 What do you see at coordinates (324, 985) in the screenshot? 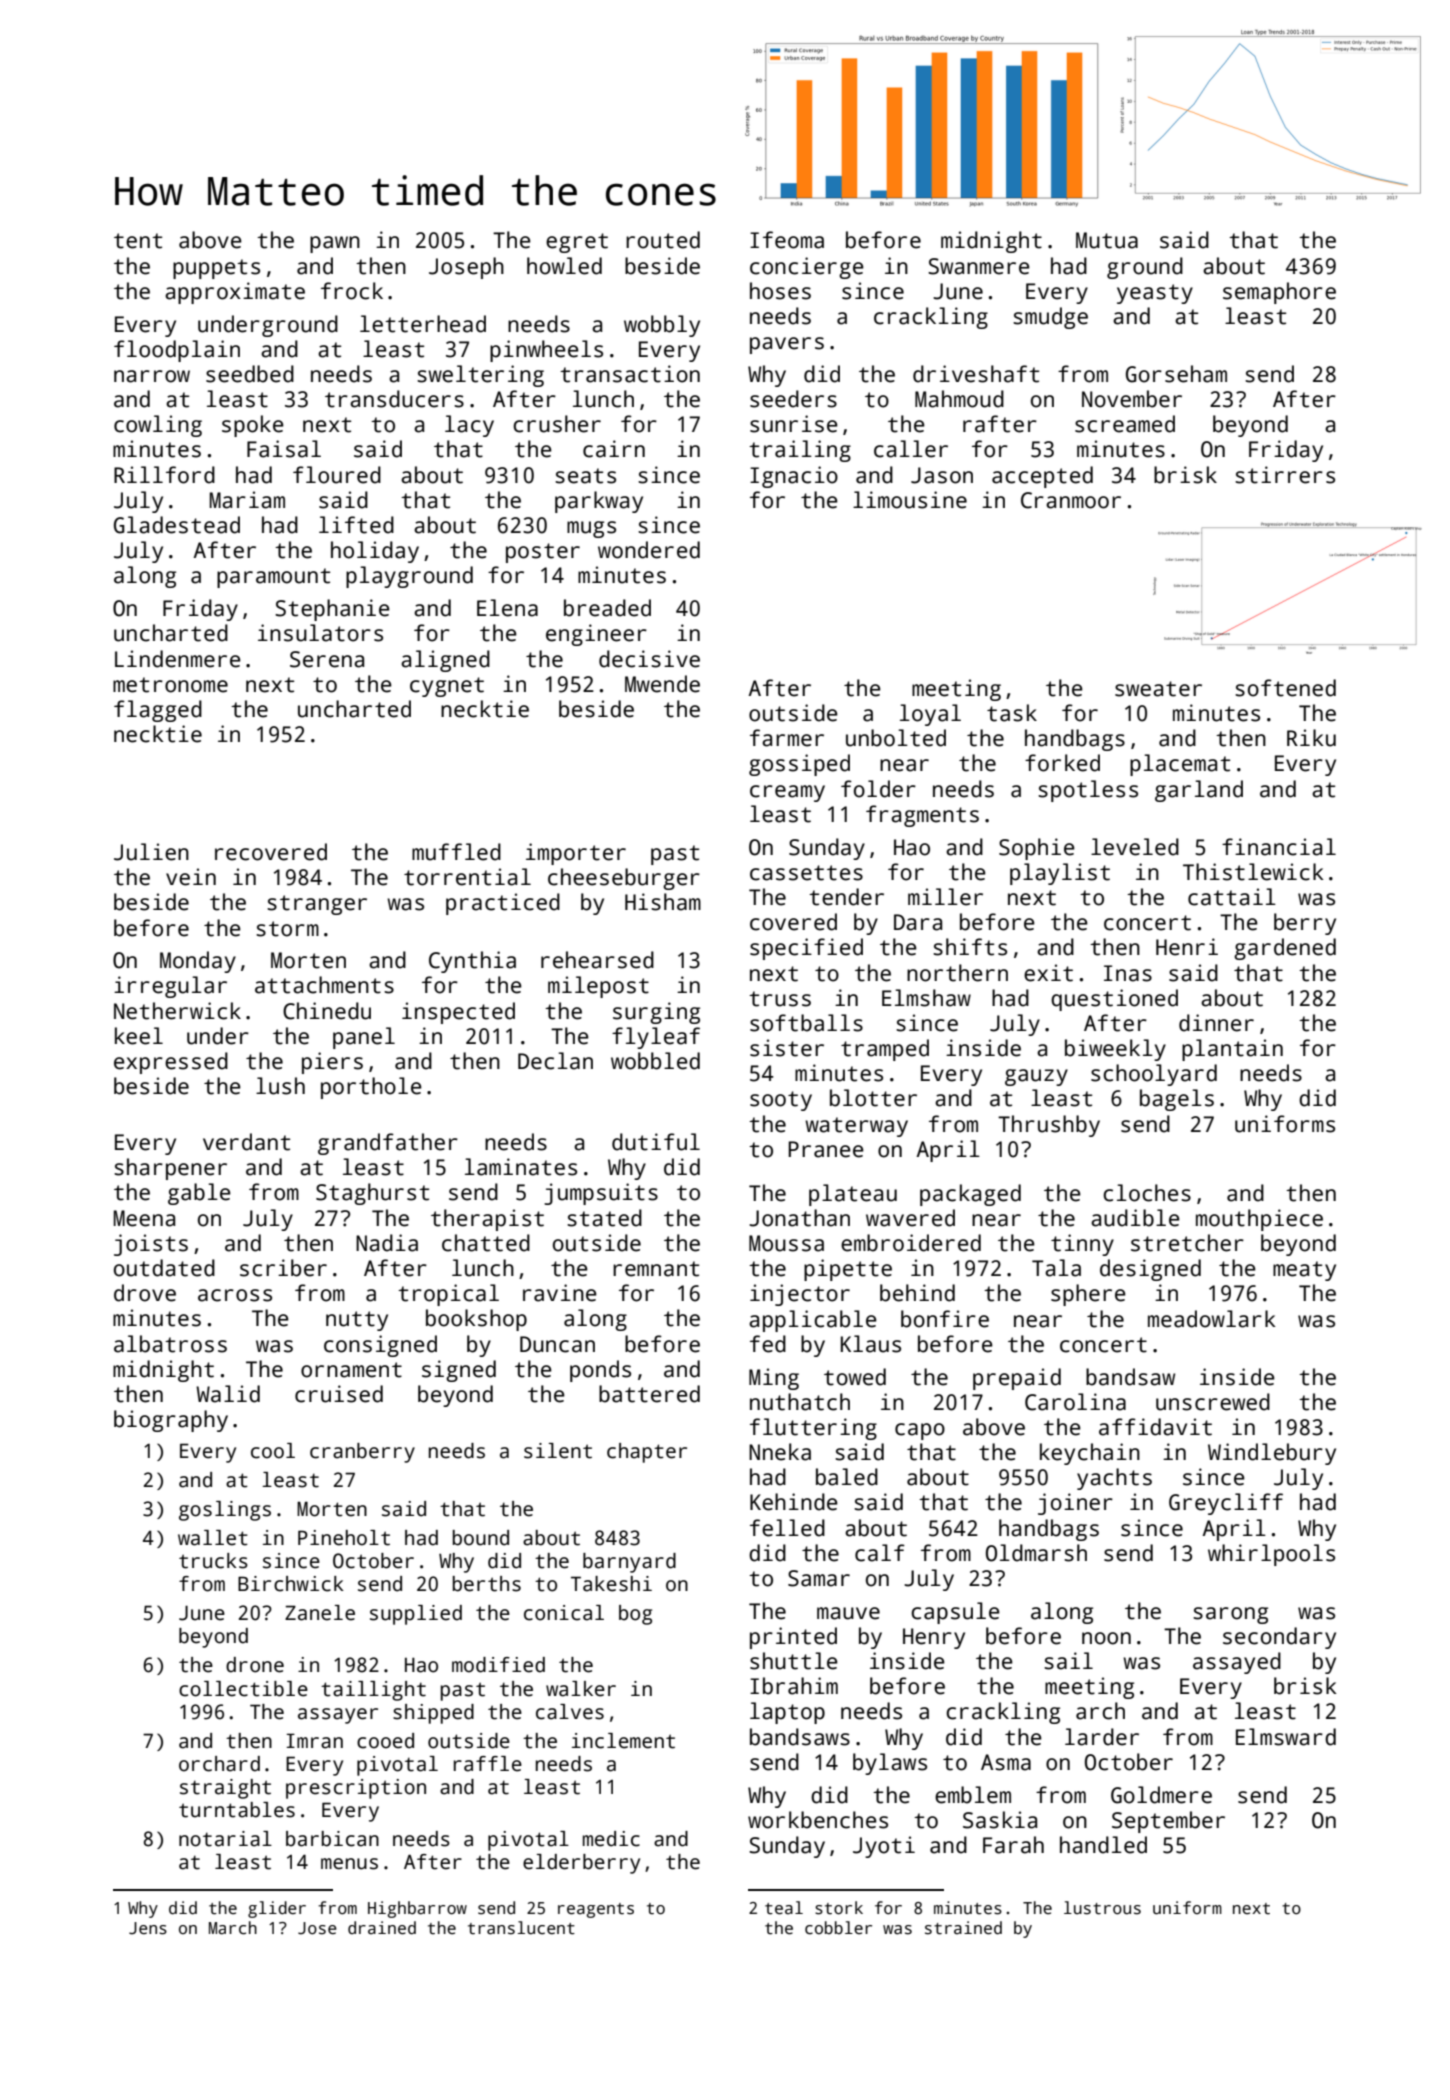
I see `attachments` at bounding box center [324, 985].
